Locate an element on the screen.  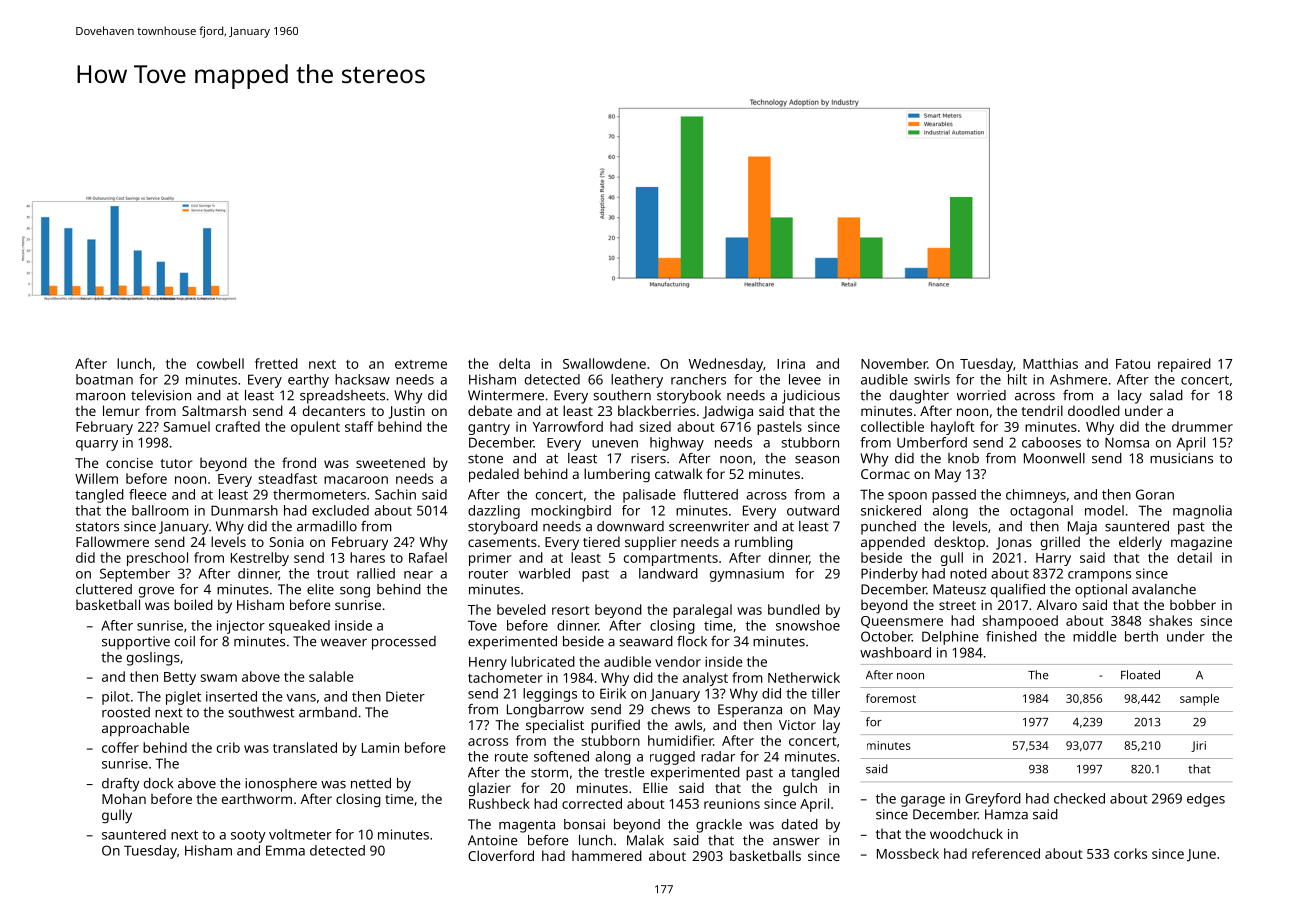
Esperanza is located at coordinates (750, 711).
